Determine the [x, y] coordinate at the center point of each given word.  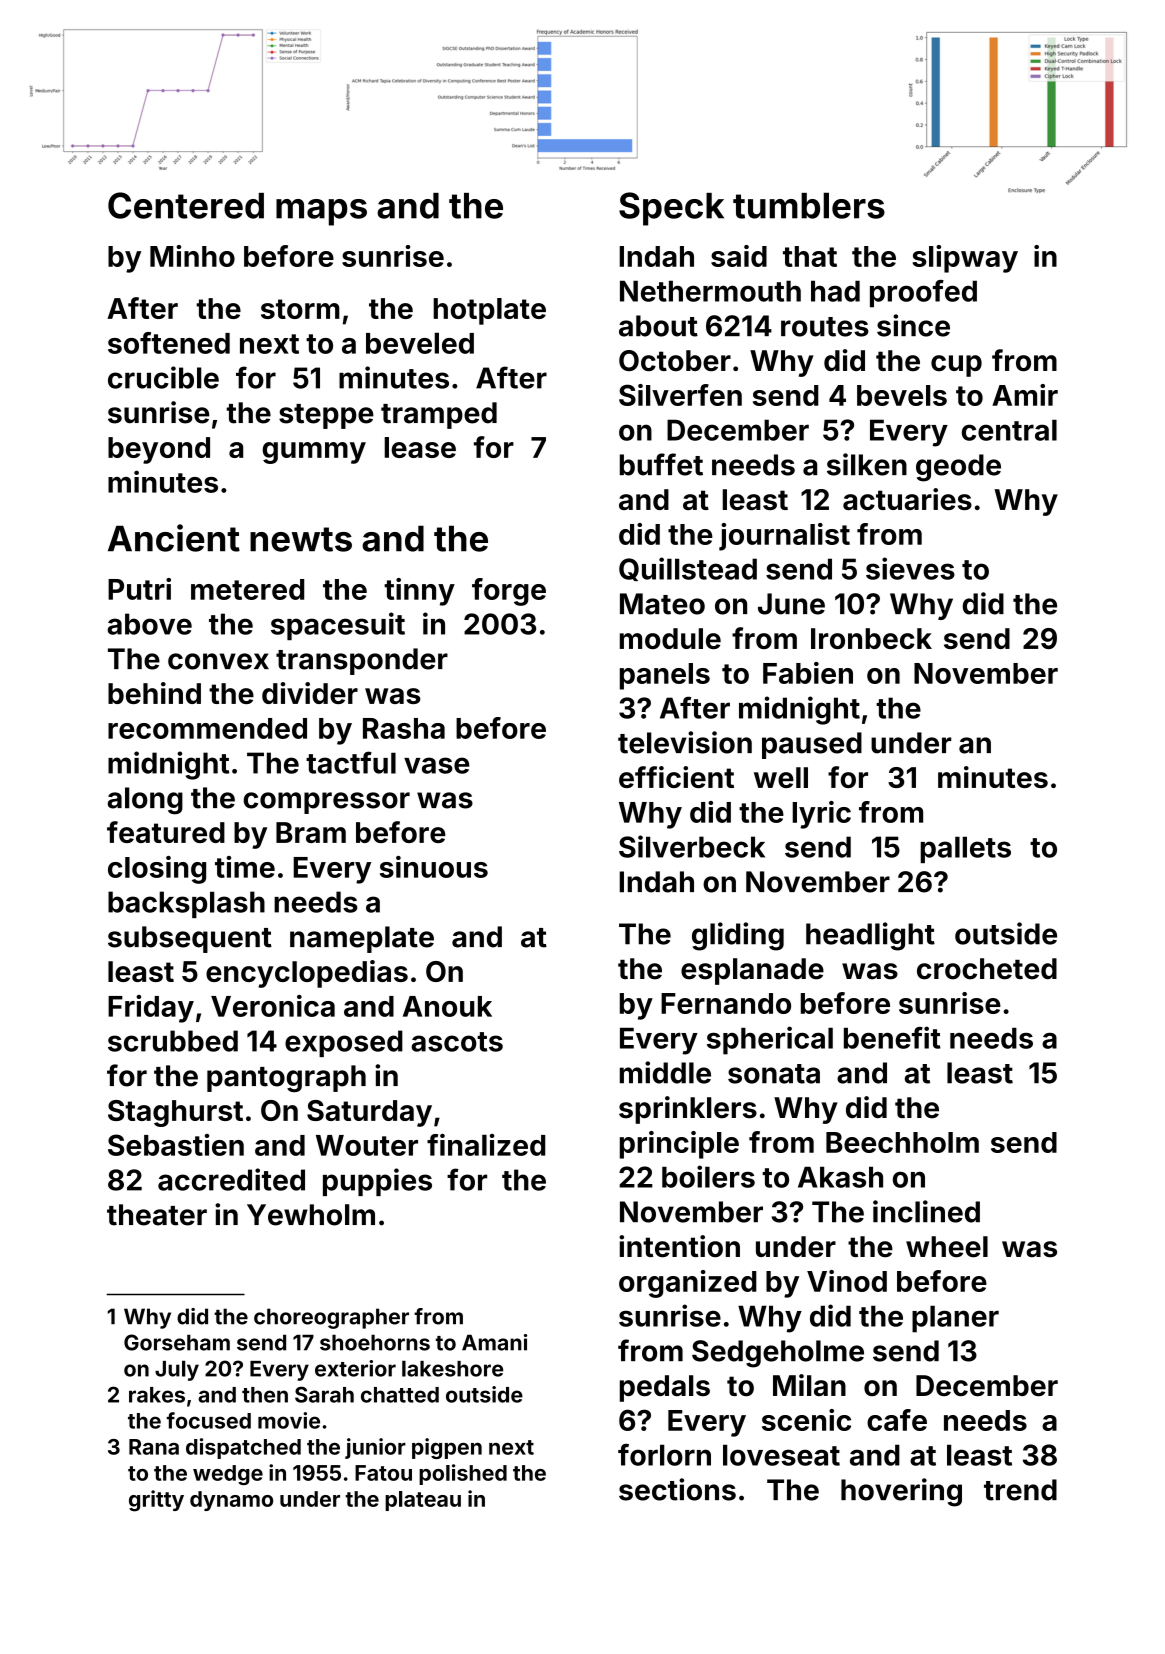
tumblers [809, 205]
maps [321, 212]
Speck [671, 209]
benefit [892, 1037]
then [265, 1395]
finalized [486, 1145]
